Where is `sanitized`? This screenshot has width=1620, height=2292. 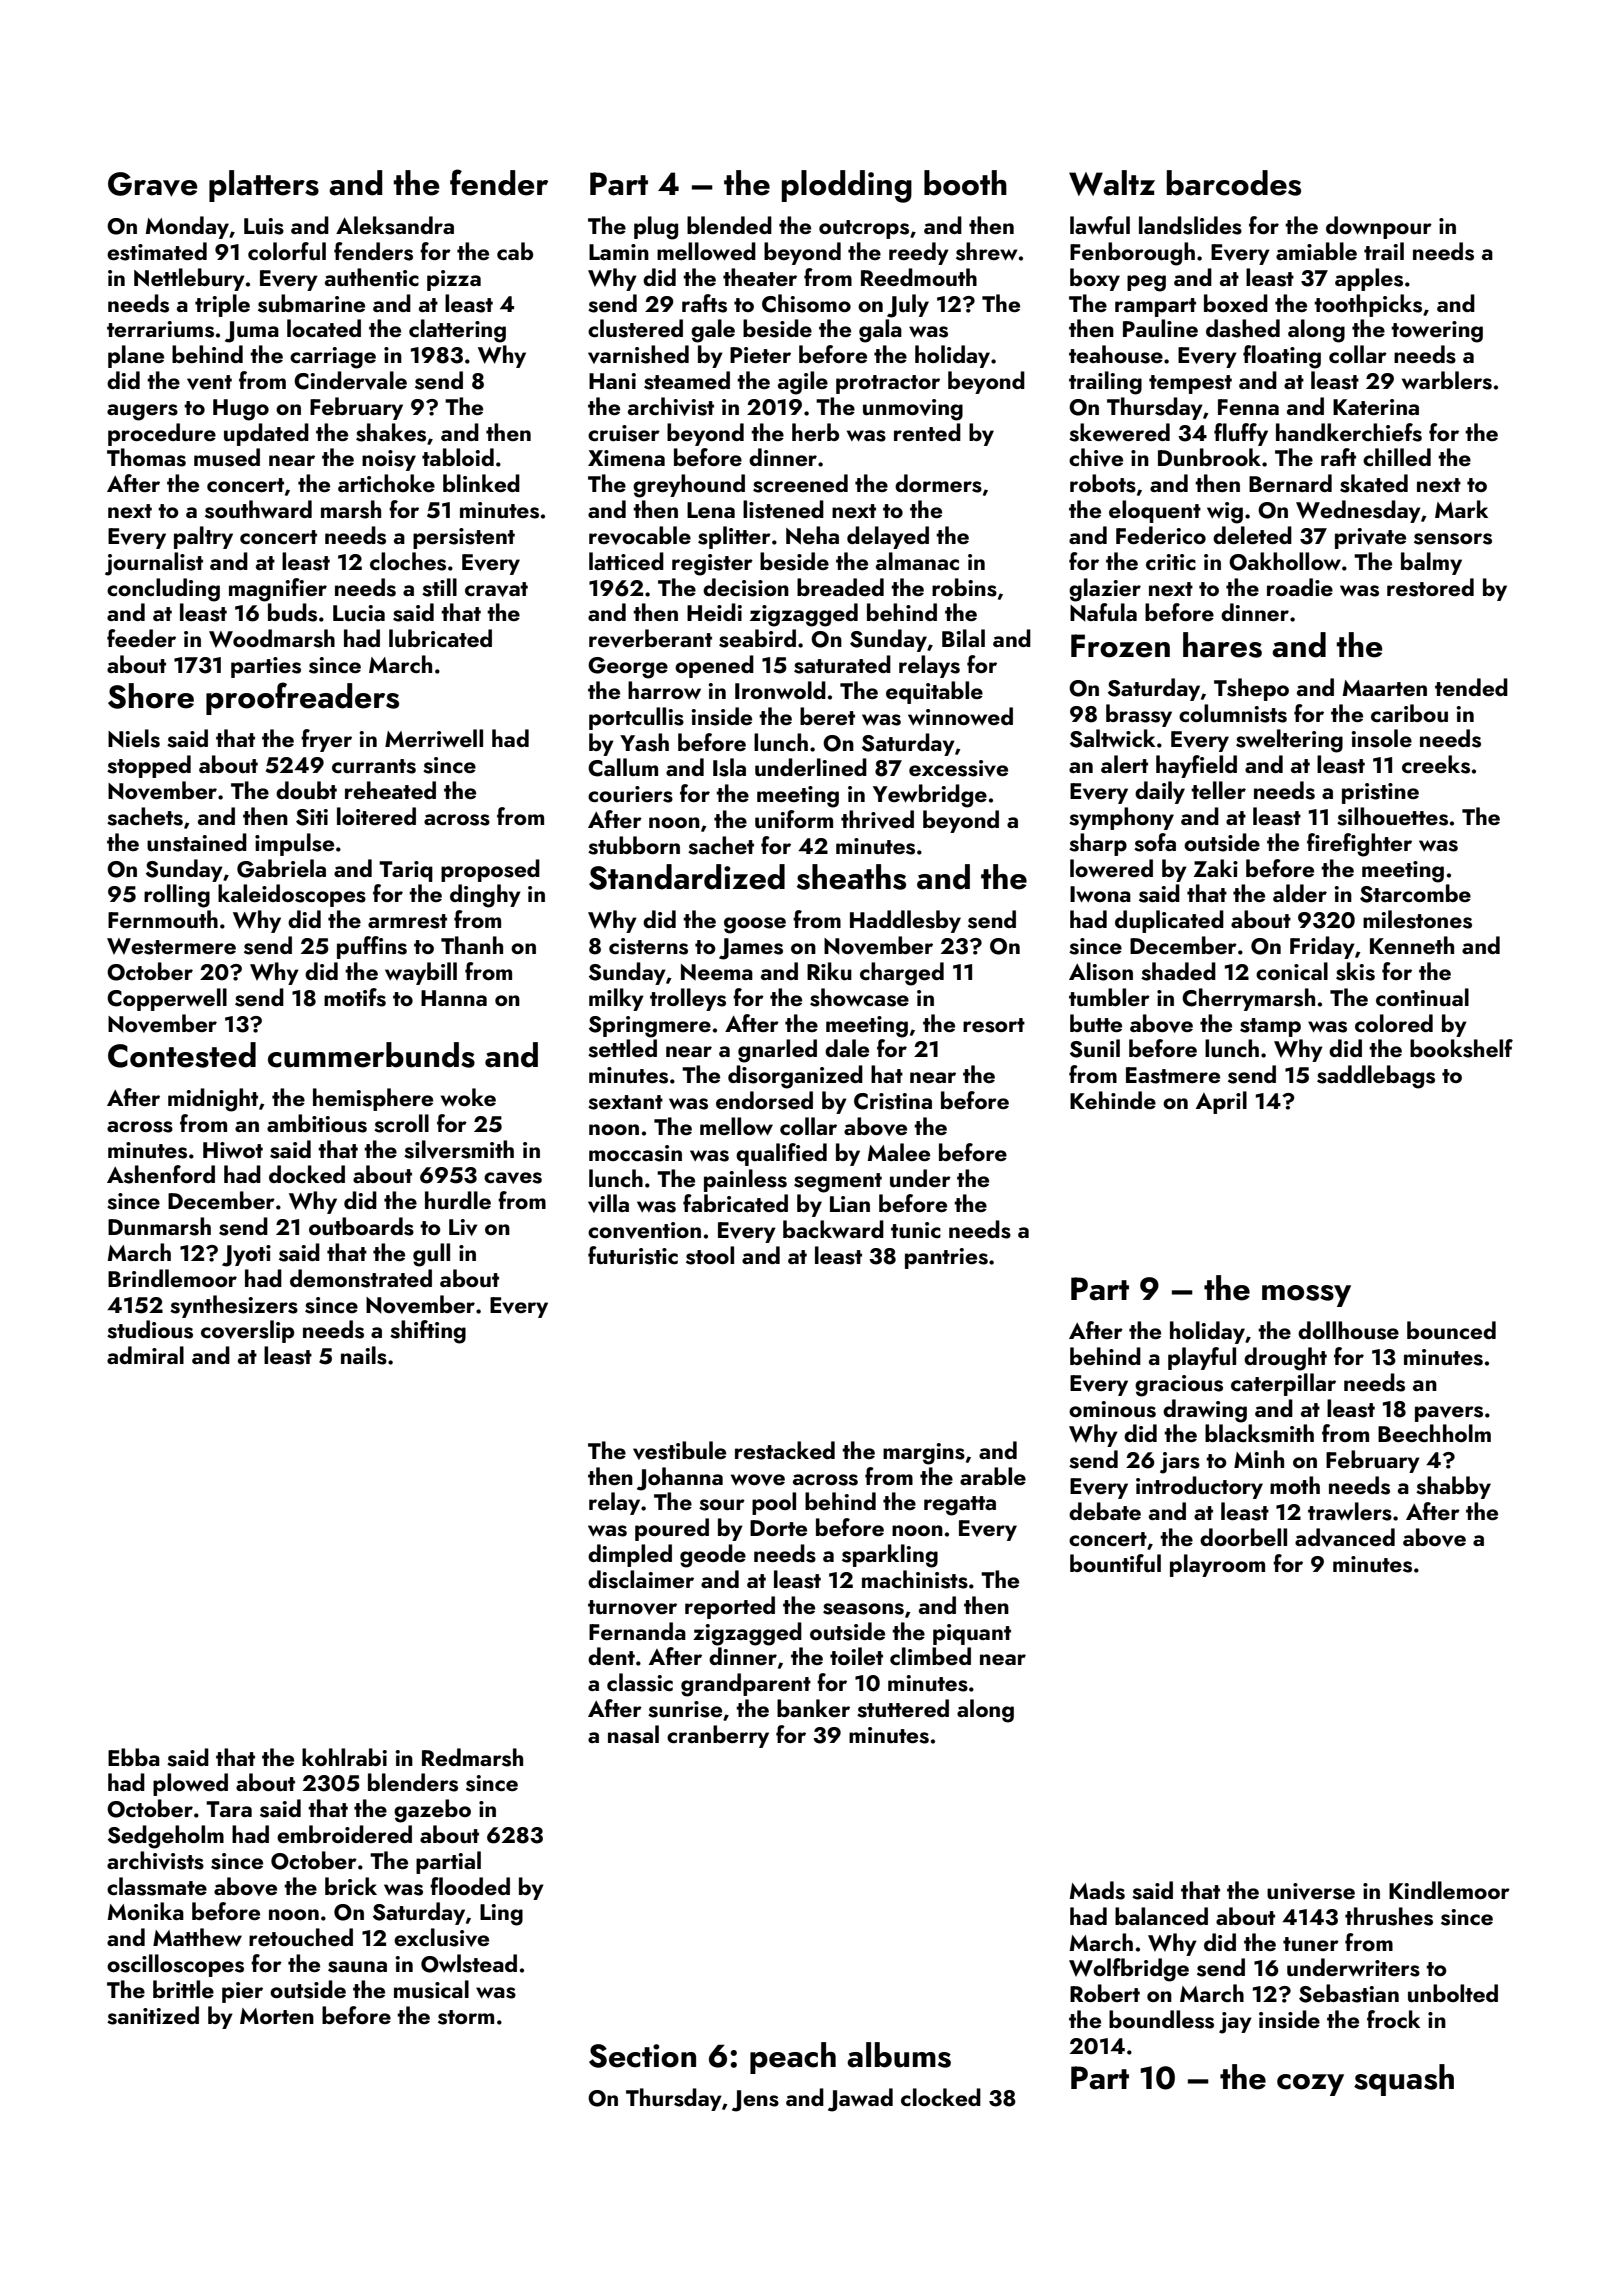 sanitized is located at coordinates (153, 2015).
